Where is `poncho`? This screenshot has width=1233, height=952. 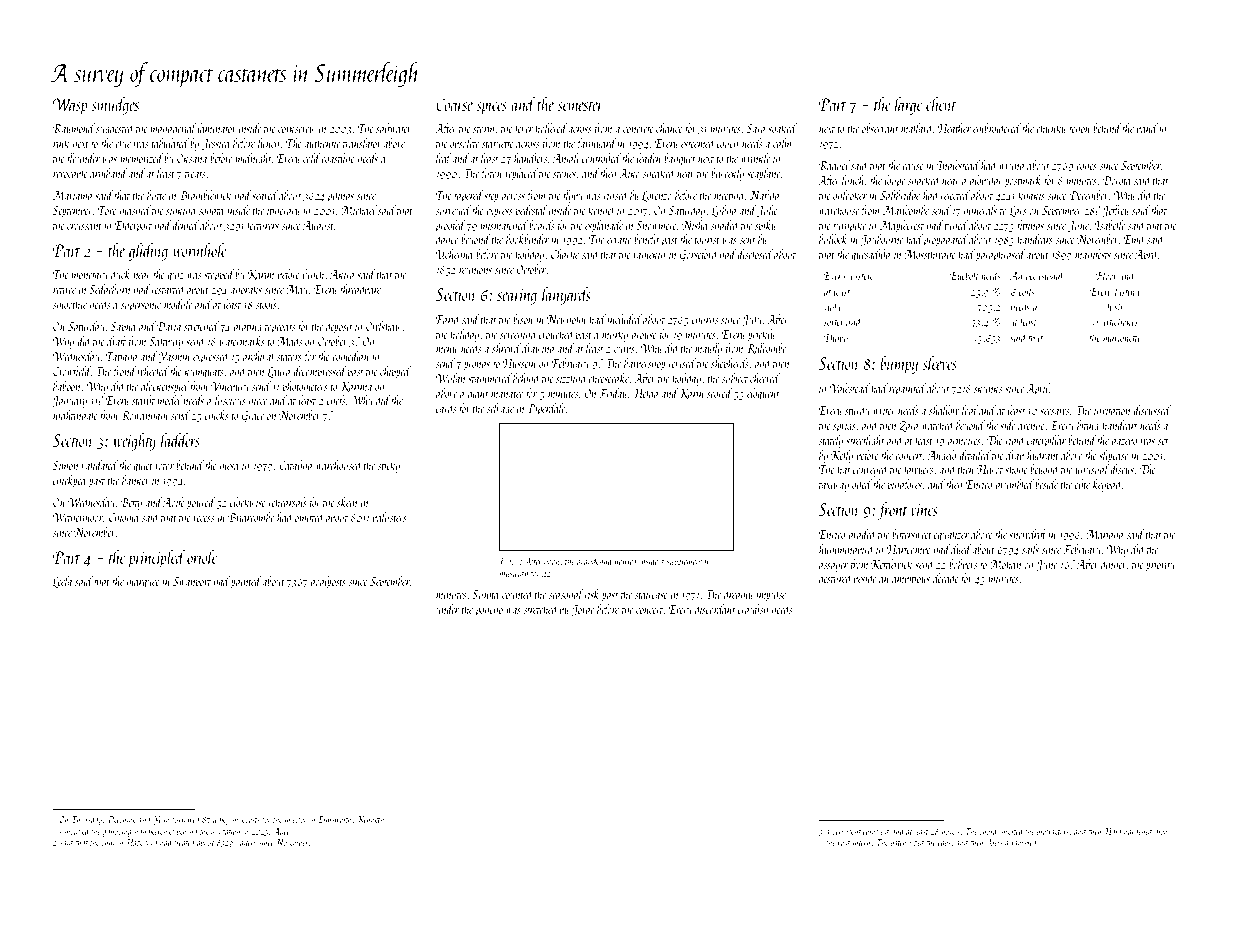 poncho is located at coordinates (489, 610).
